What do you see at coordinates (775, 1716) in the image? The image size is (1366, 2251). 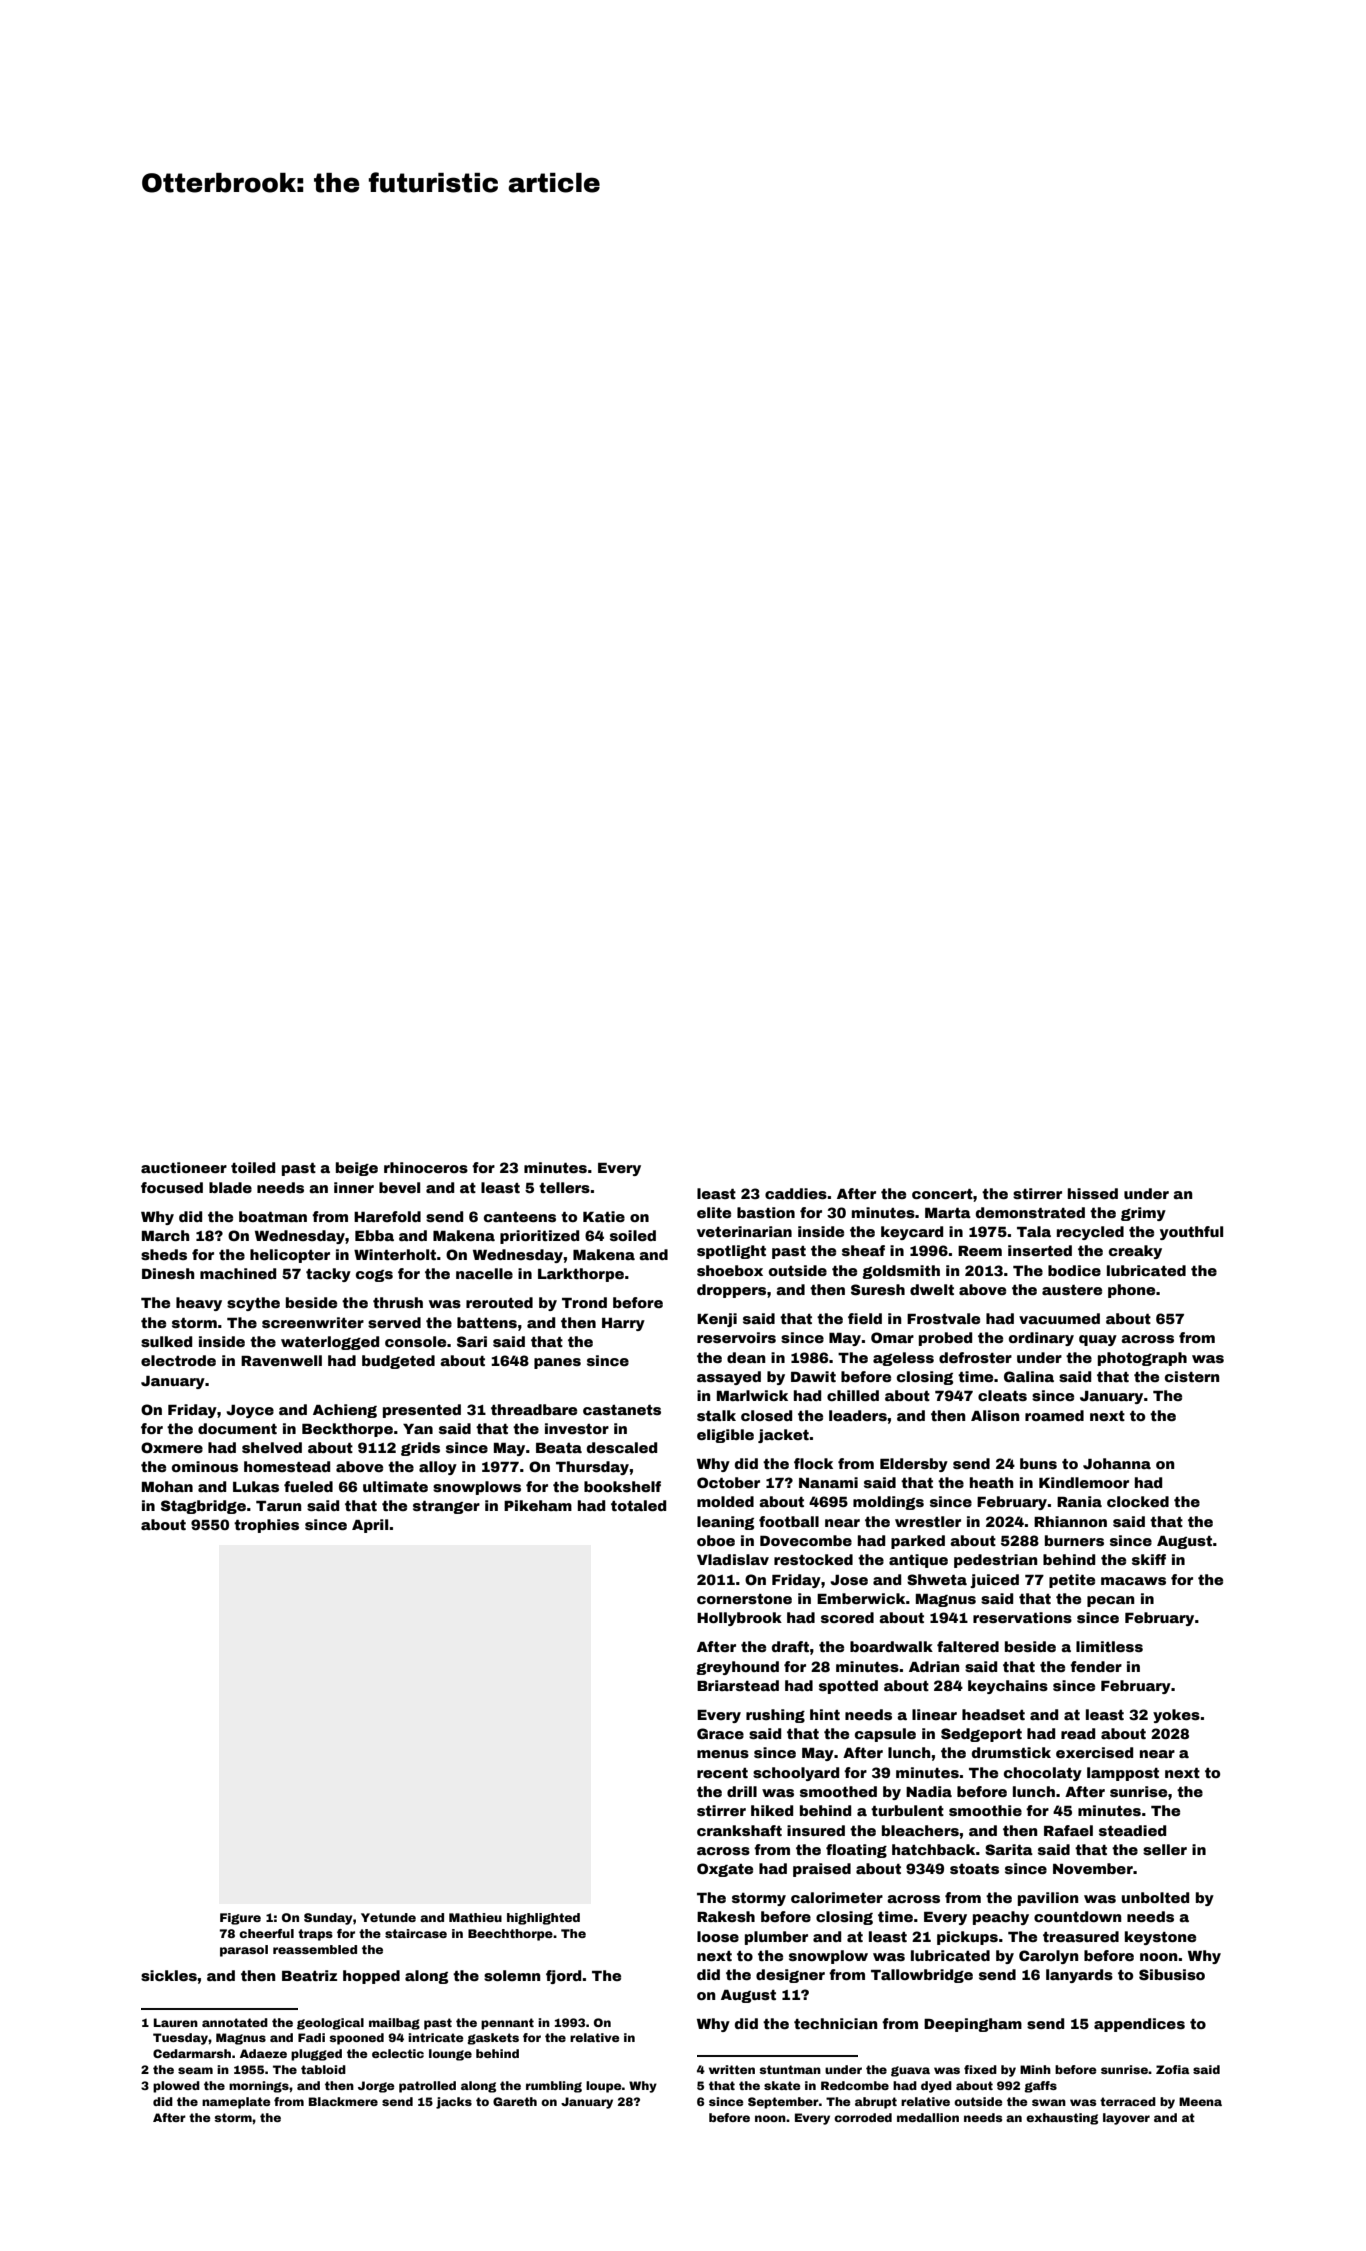 I see `rushing` at bounding box center [775, 1716].
